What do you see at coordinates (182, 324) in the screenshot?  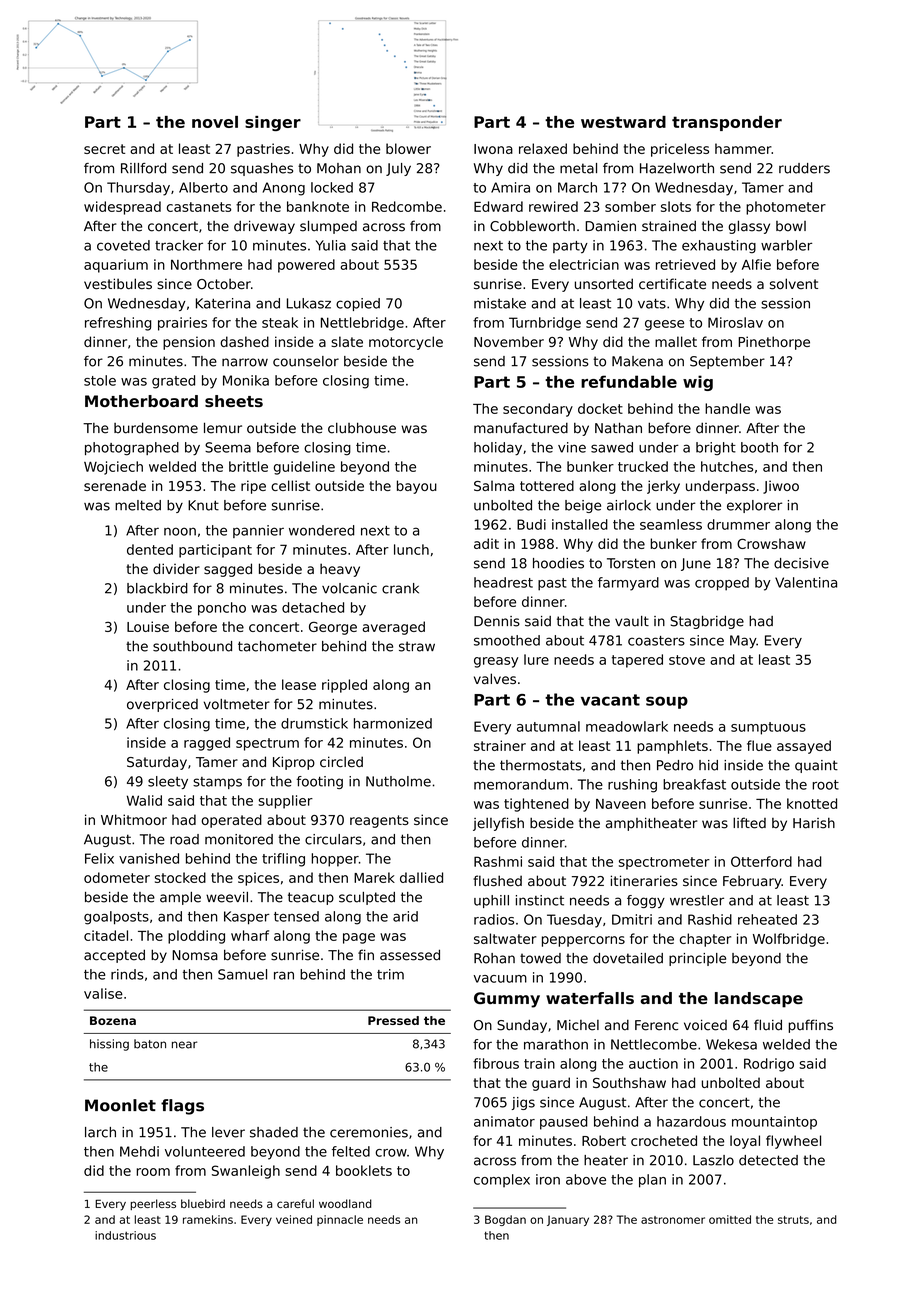 I see `prairies` at bounding box center [182, 324].
